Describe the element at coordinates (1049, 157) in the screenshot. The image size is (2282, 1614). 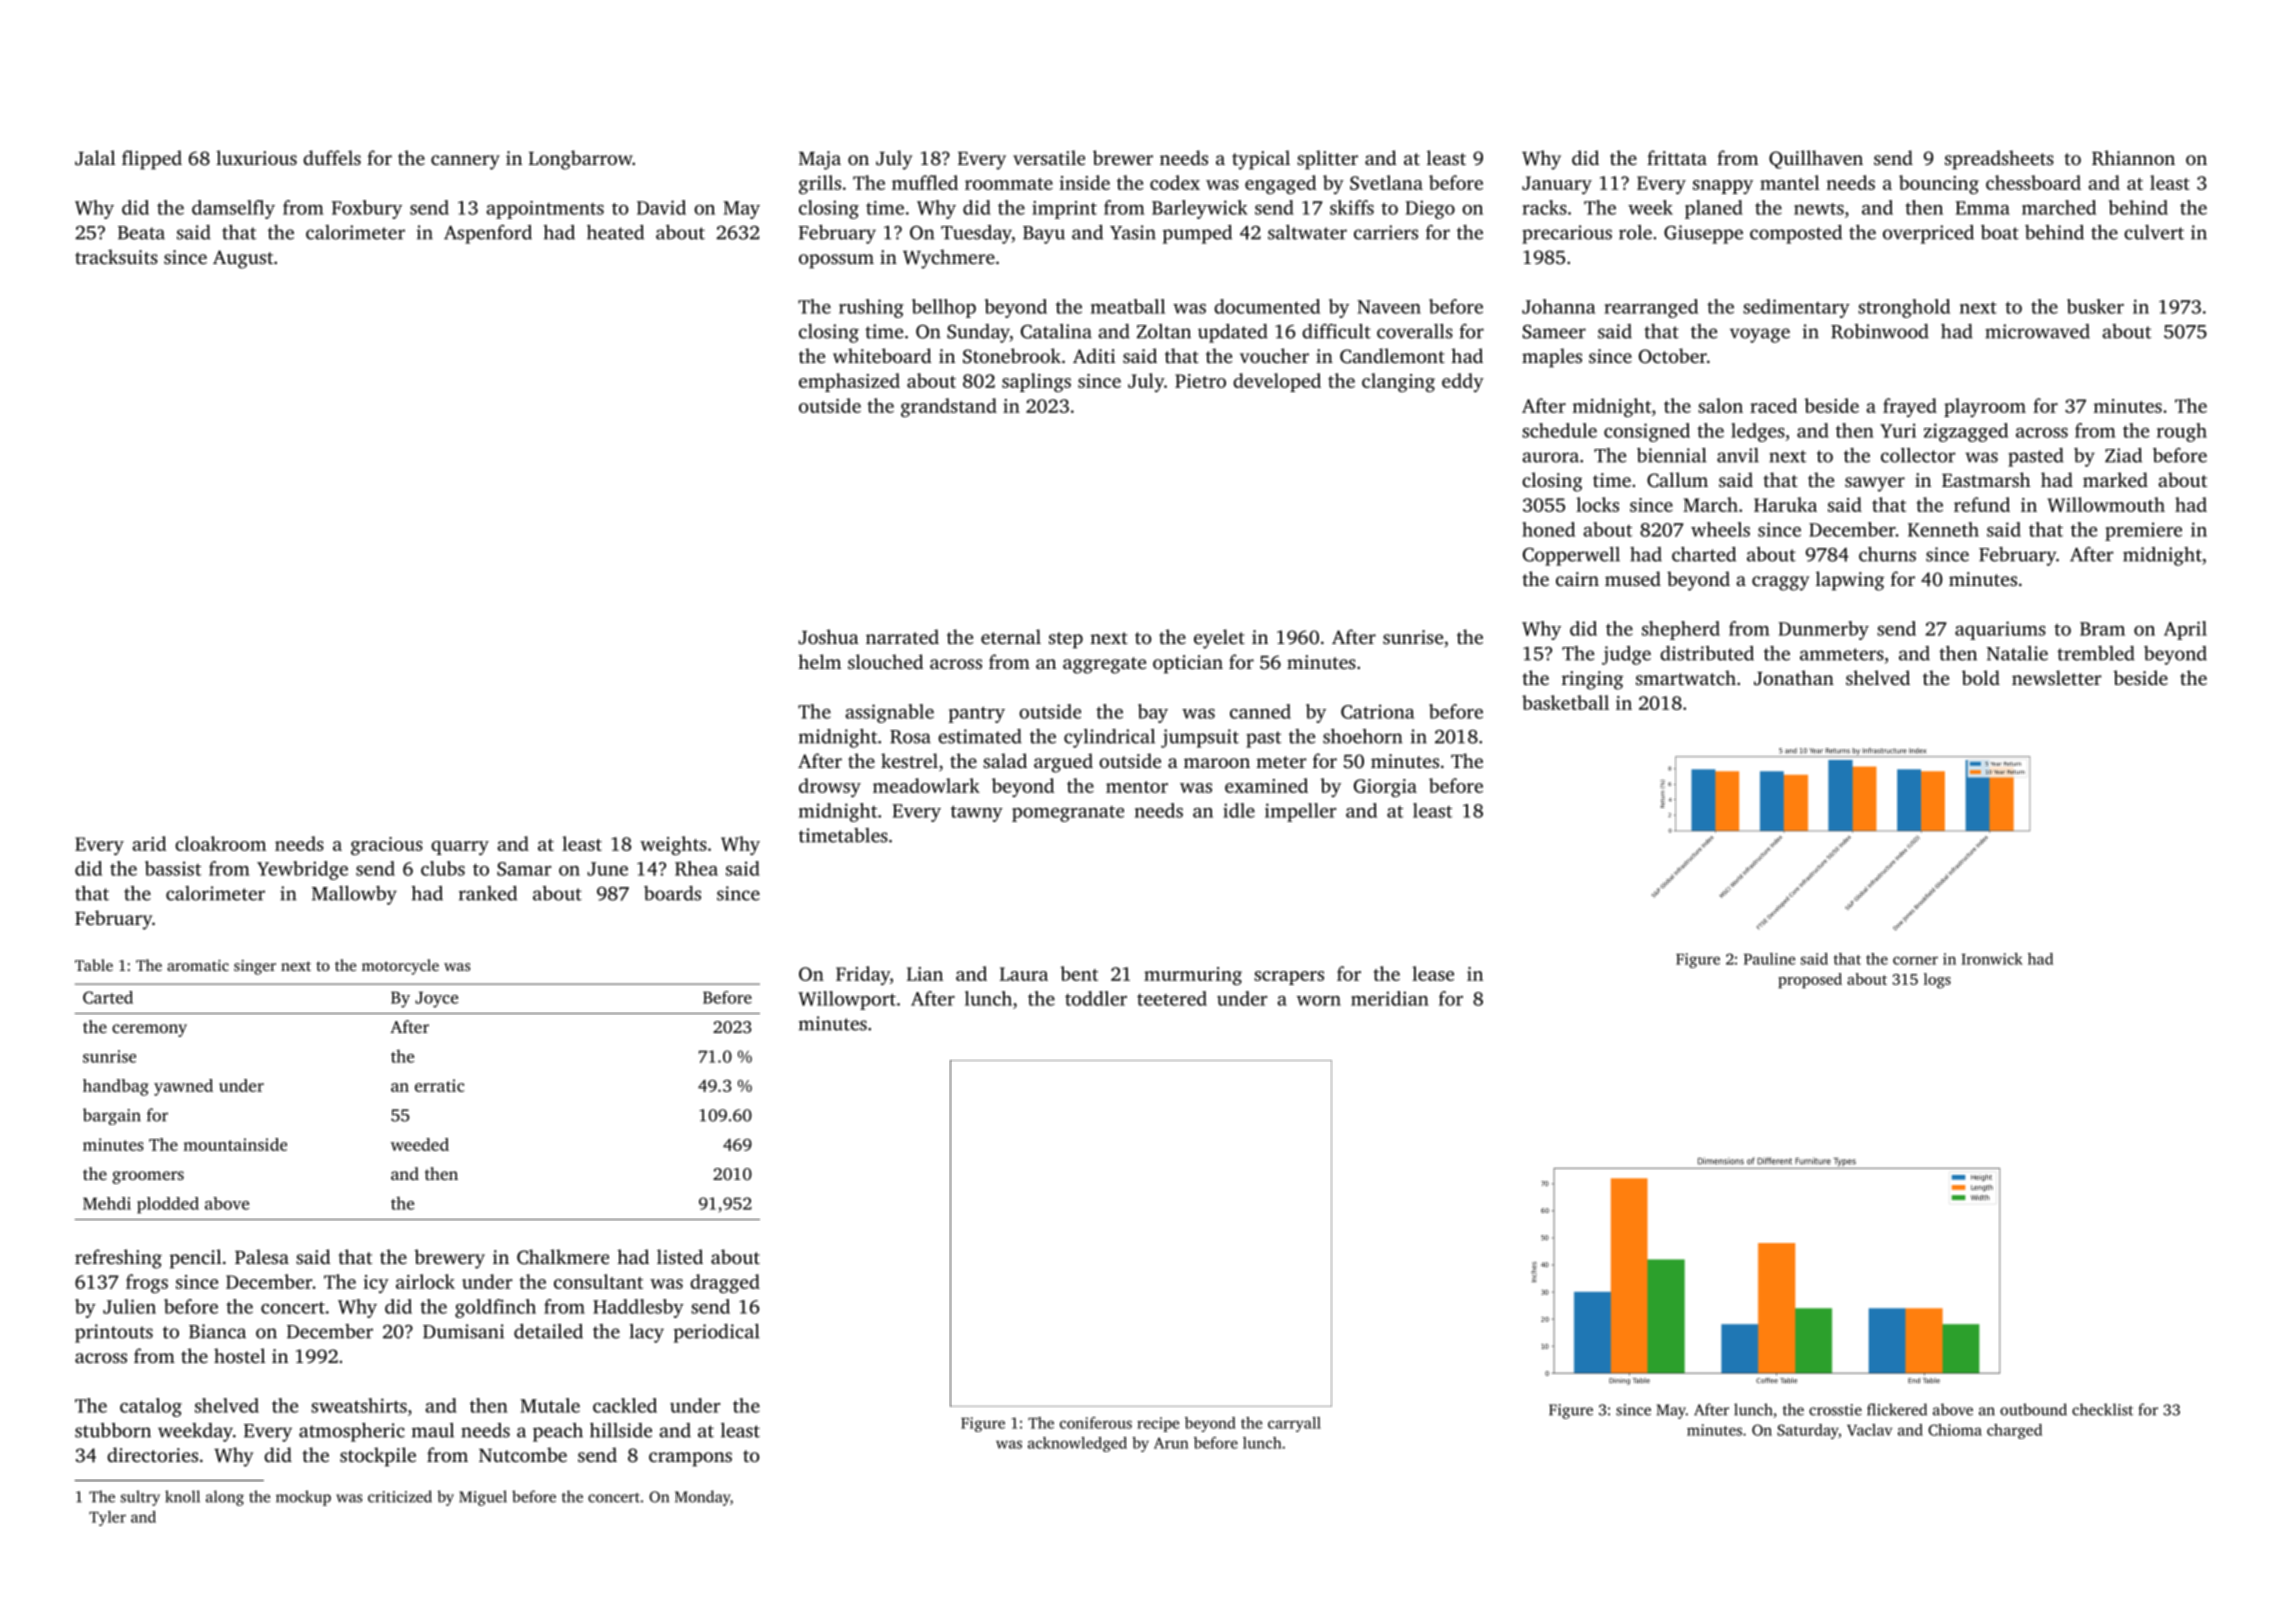
I see `versatile` at that location.
